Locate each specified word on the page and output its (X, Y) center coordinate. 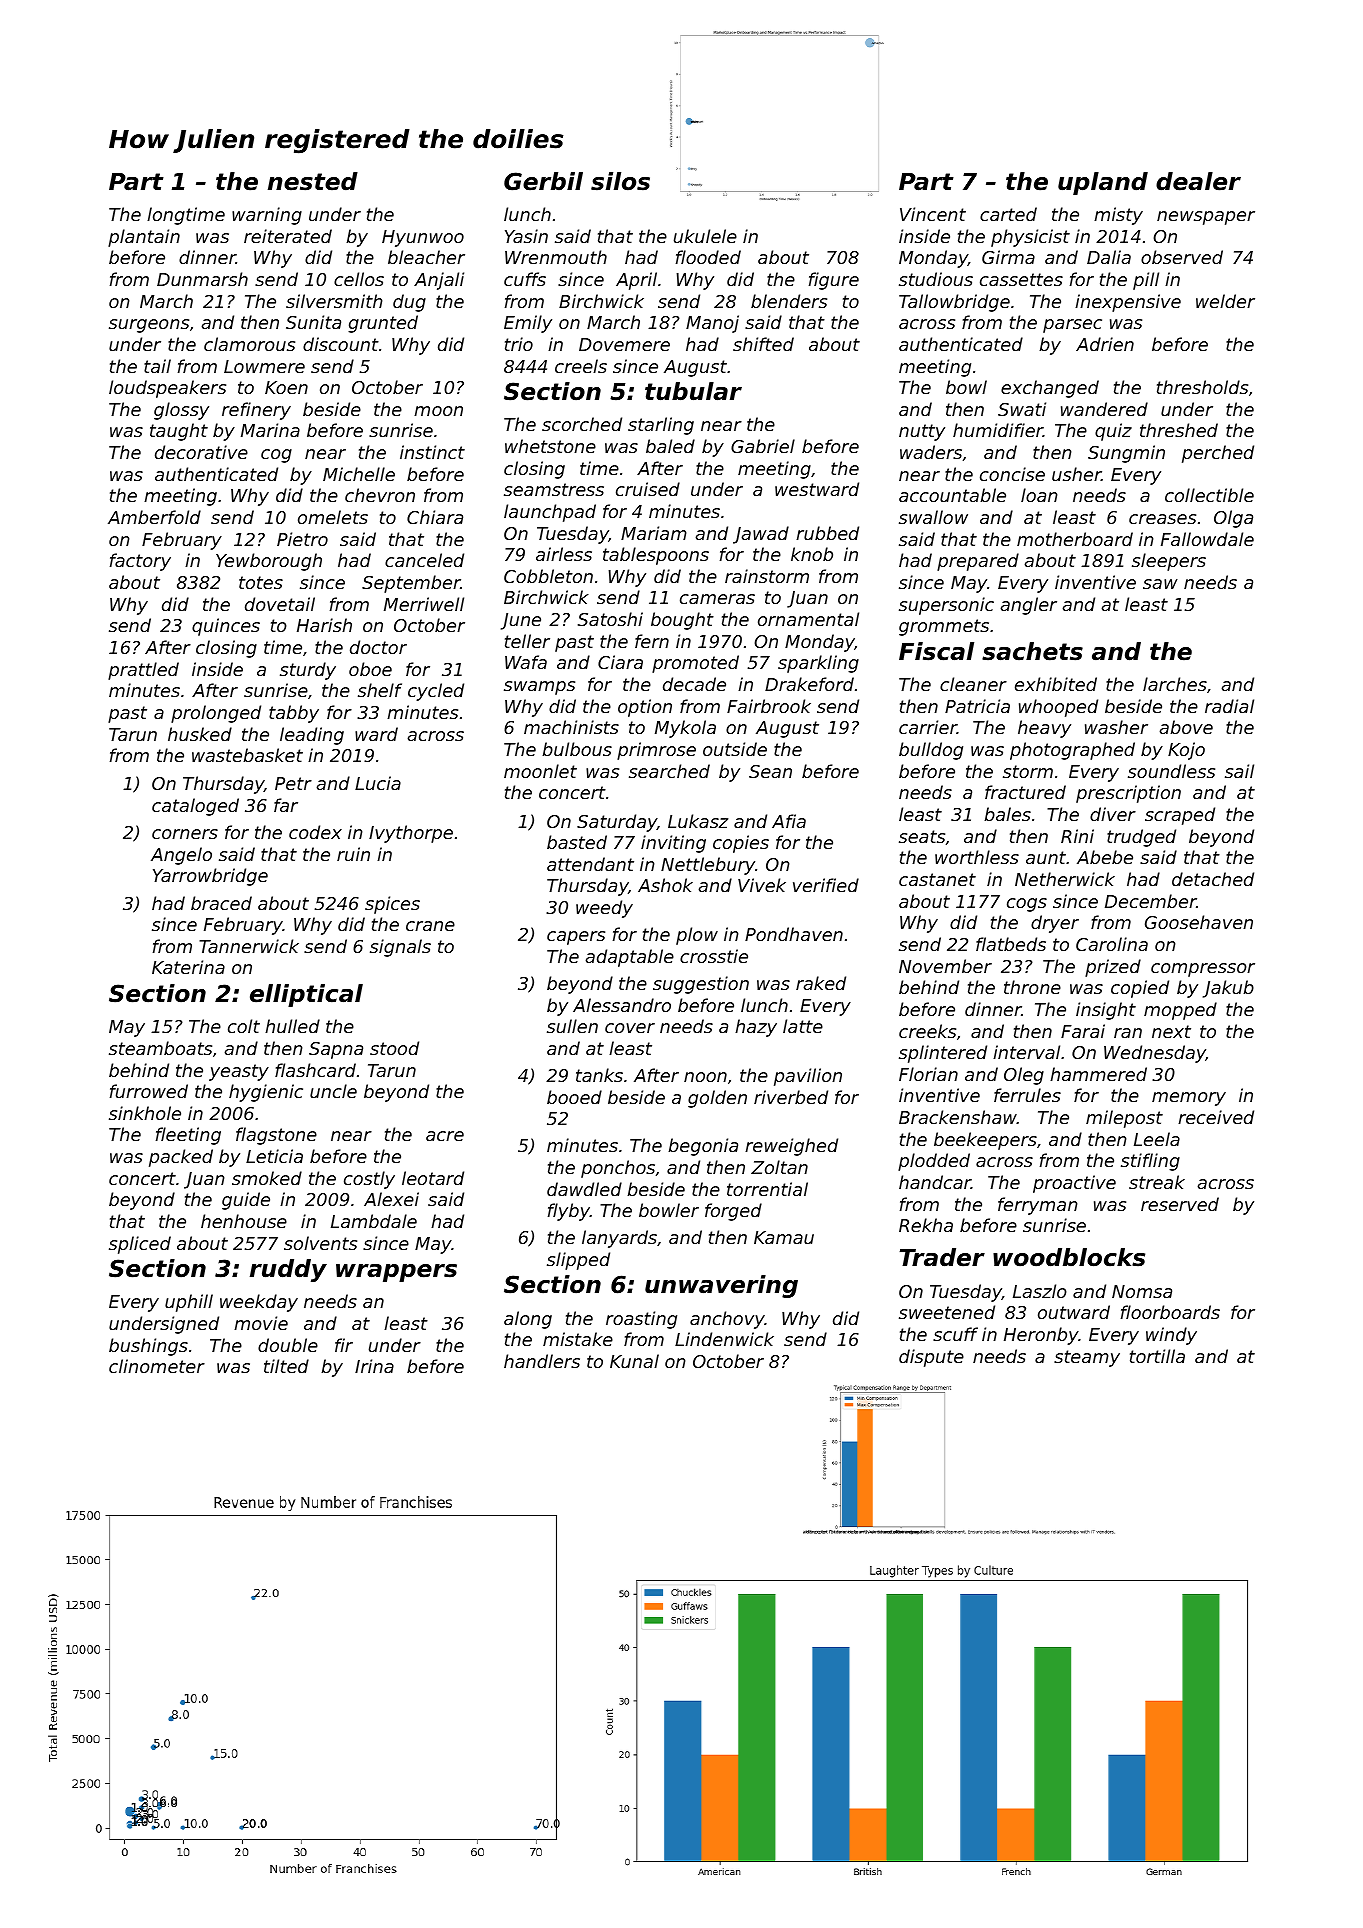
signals (400, 948)
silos (620, 181)
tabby (294, 714)
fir (344, 1345)
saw (1160, 584)
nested (313, 181)
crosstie (714, 956)
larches (1175, 684)
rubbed (827, 533)
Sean (770, 771)
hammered (1098, 1074)
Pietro (302, 539)
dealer (1198, 181)
